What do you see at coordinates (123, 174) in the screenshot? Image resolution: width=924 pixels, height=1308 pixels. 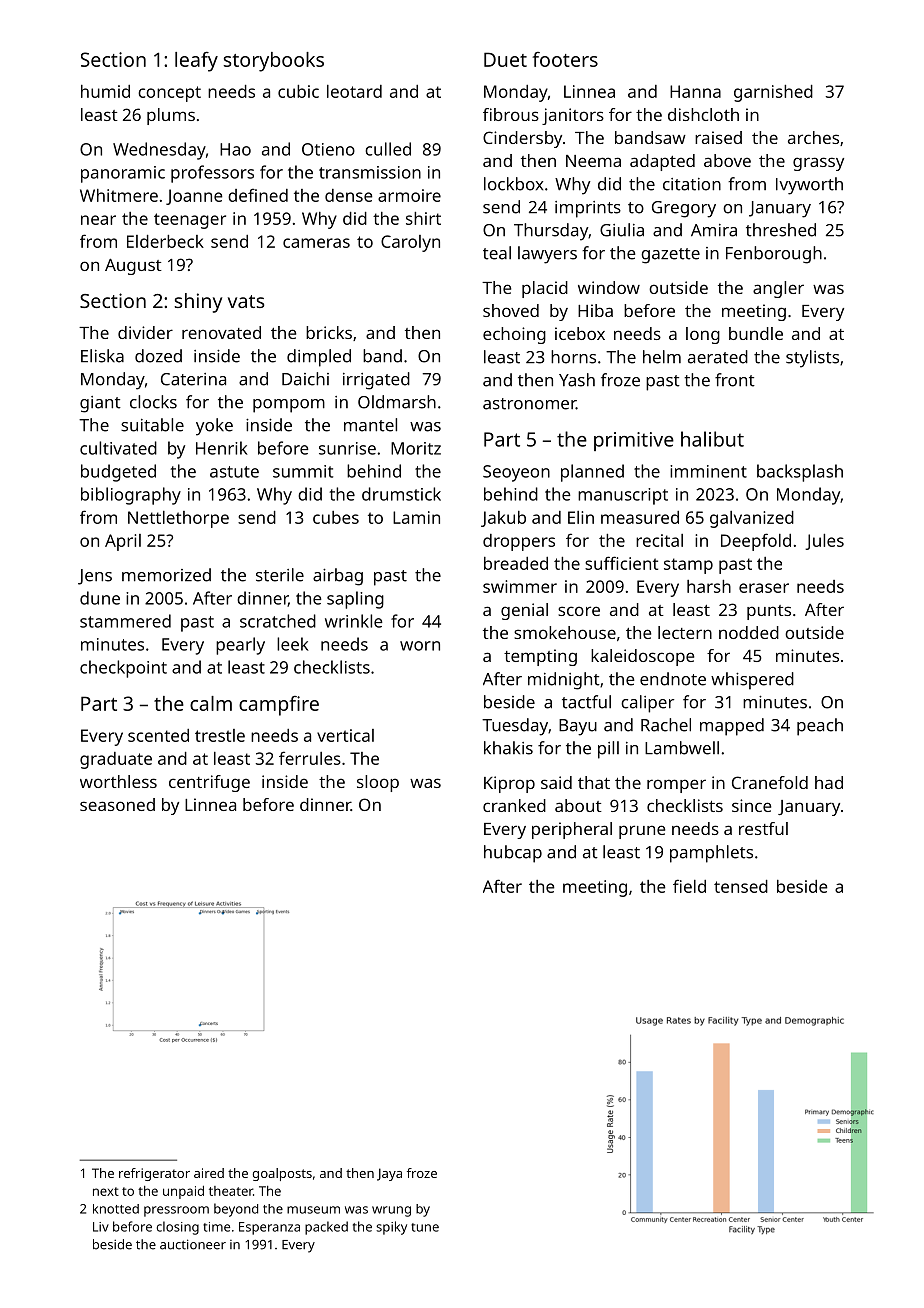 I see `panoramic` at bounding box center [123, 174].
